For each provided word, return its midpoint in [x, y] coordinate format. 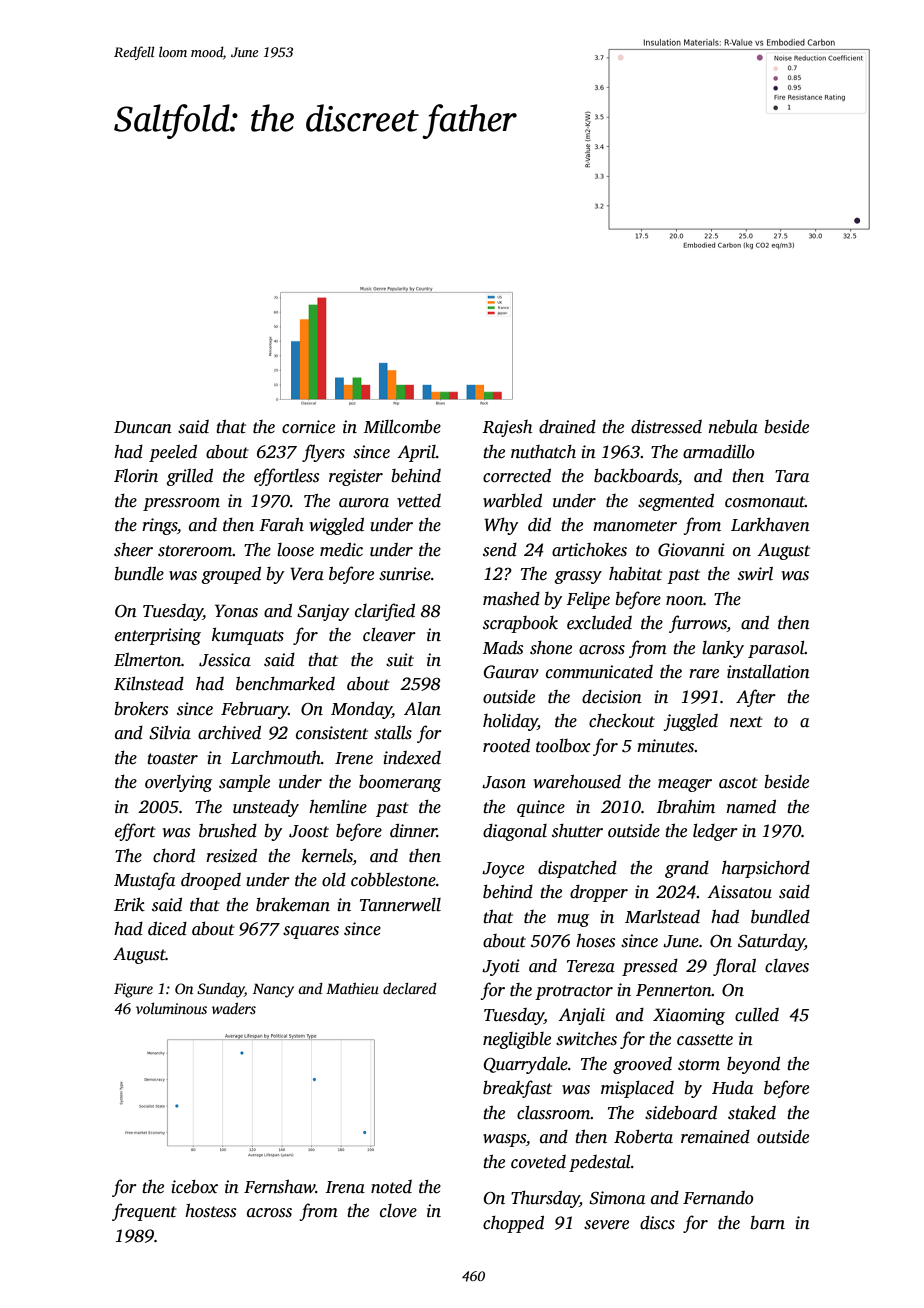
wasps [504, 1140]
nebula [733, 427]
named [751, 807]
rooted [506, 746]
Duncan [143, 427]
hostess [210, 1211]
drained [567, 427]
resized [231, 856]
